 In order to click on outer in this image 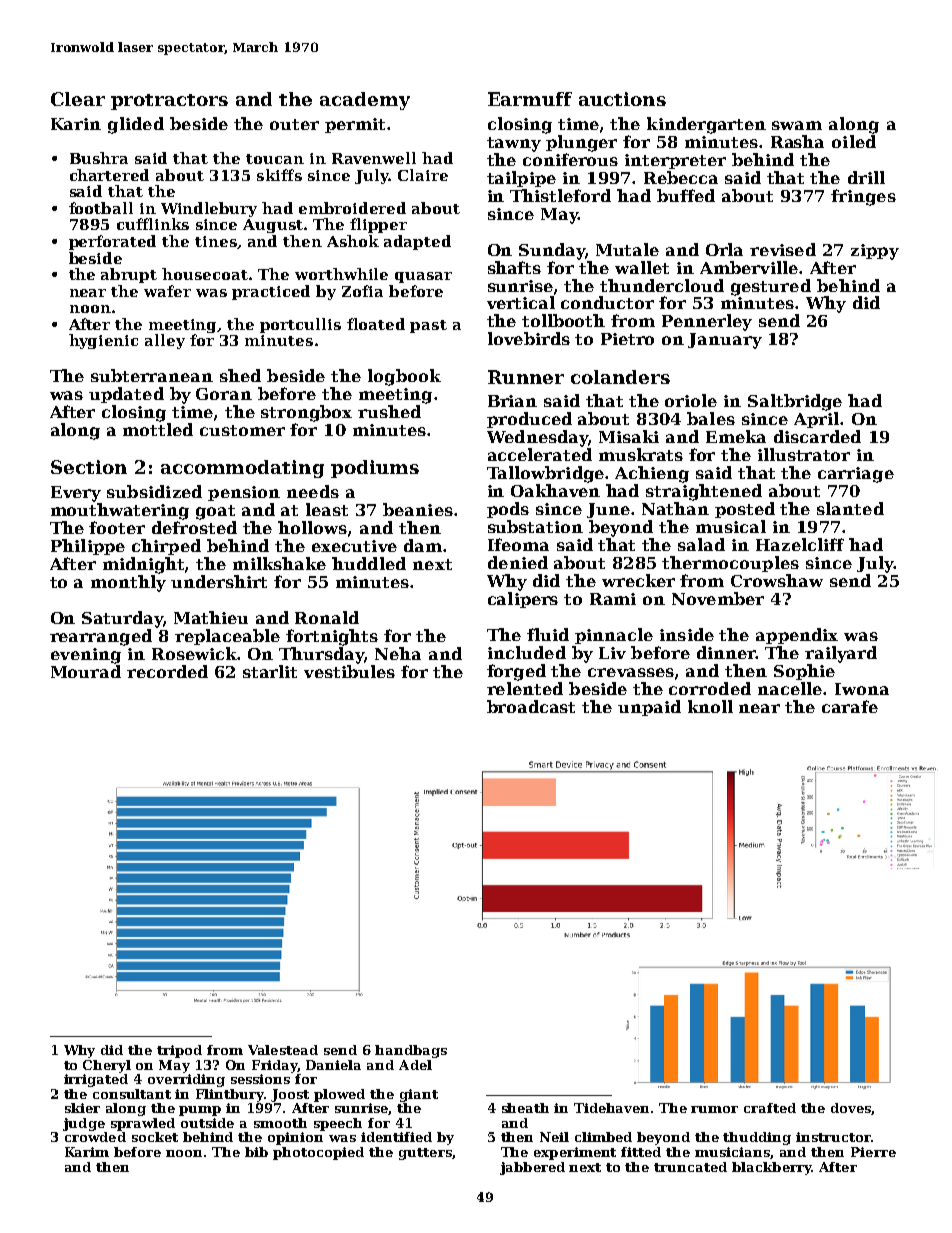, I will do `click(294, 124)`.
